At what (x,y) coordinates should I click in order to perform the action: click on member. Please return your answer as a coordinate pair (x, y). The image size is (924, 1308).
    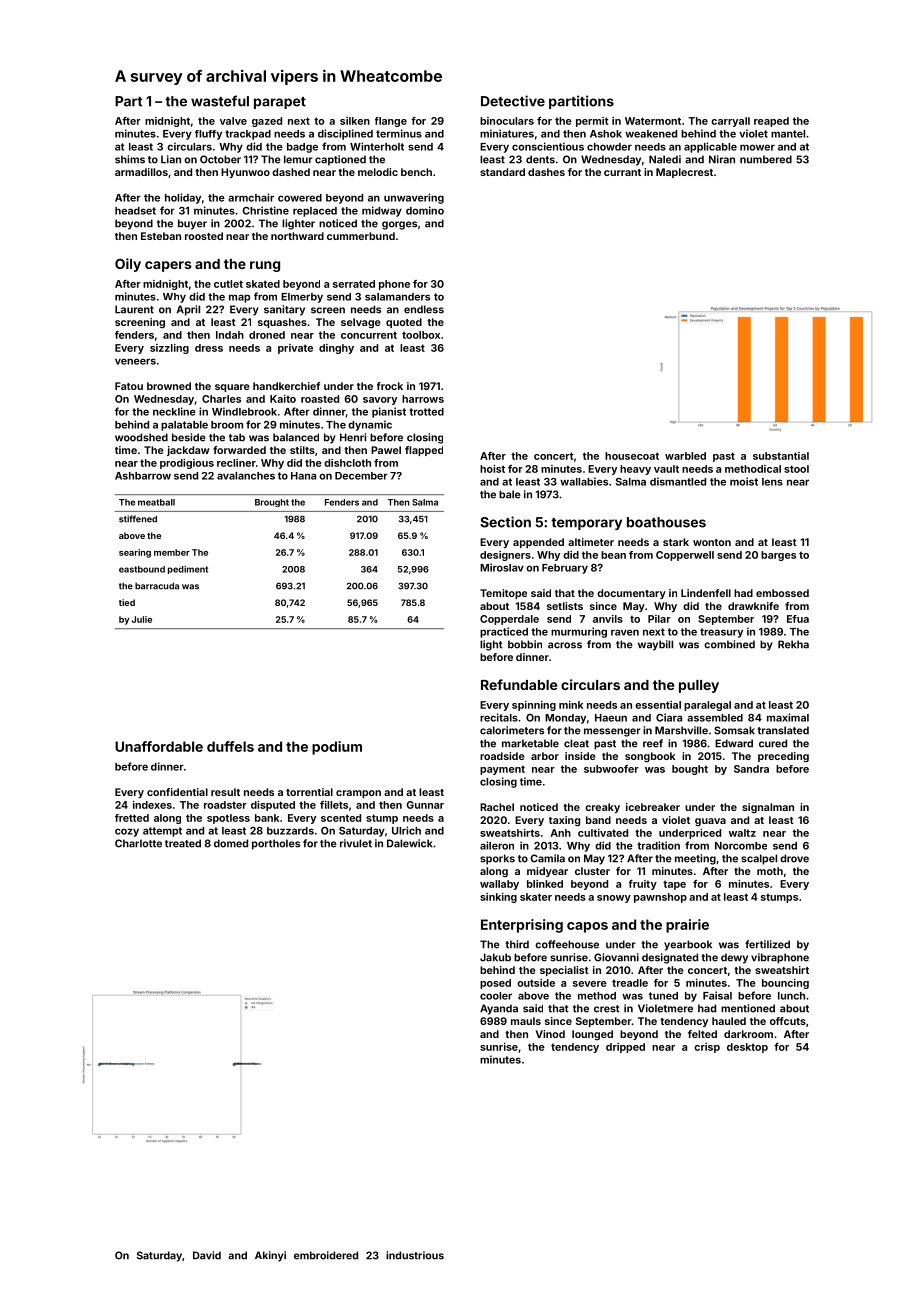
    Looking at the image, I should click on (172, 552).
